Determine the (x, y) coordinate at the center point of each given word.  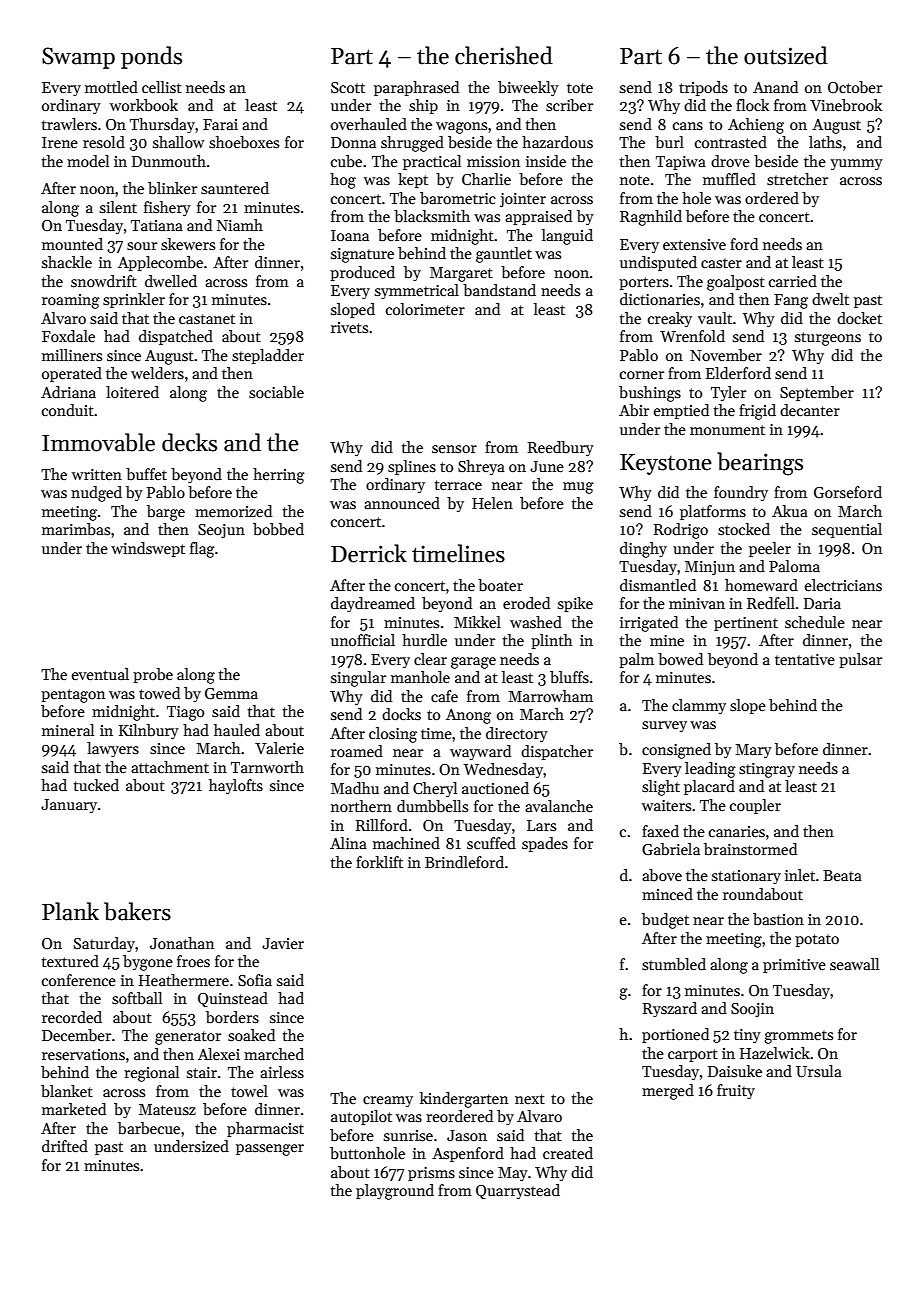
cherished (504, 55)
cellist (162, 87)
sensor (454, 449)
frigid (757, 412)
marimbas (76, 529)
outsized (786, 55)
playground (395, 1192)
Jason (467, 1135)
